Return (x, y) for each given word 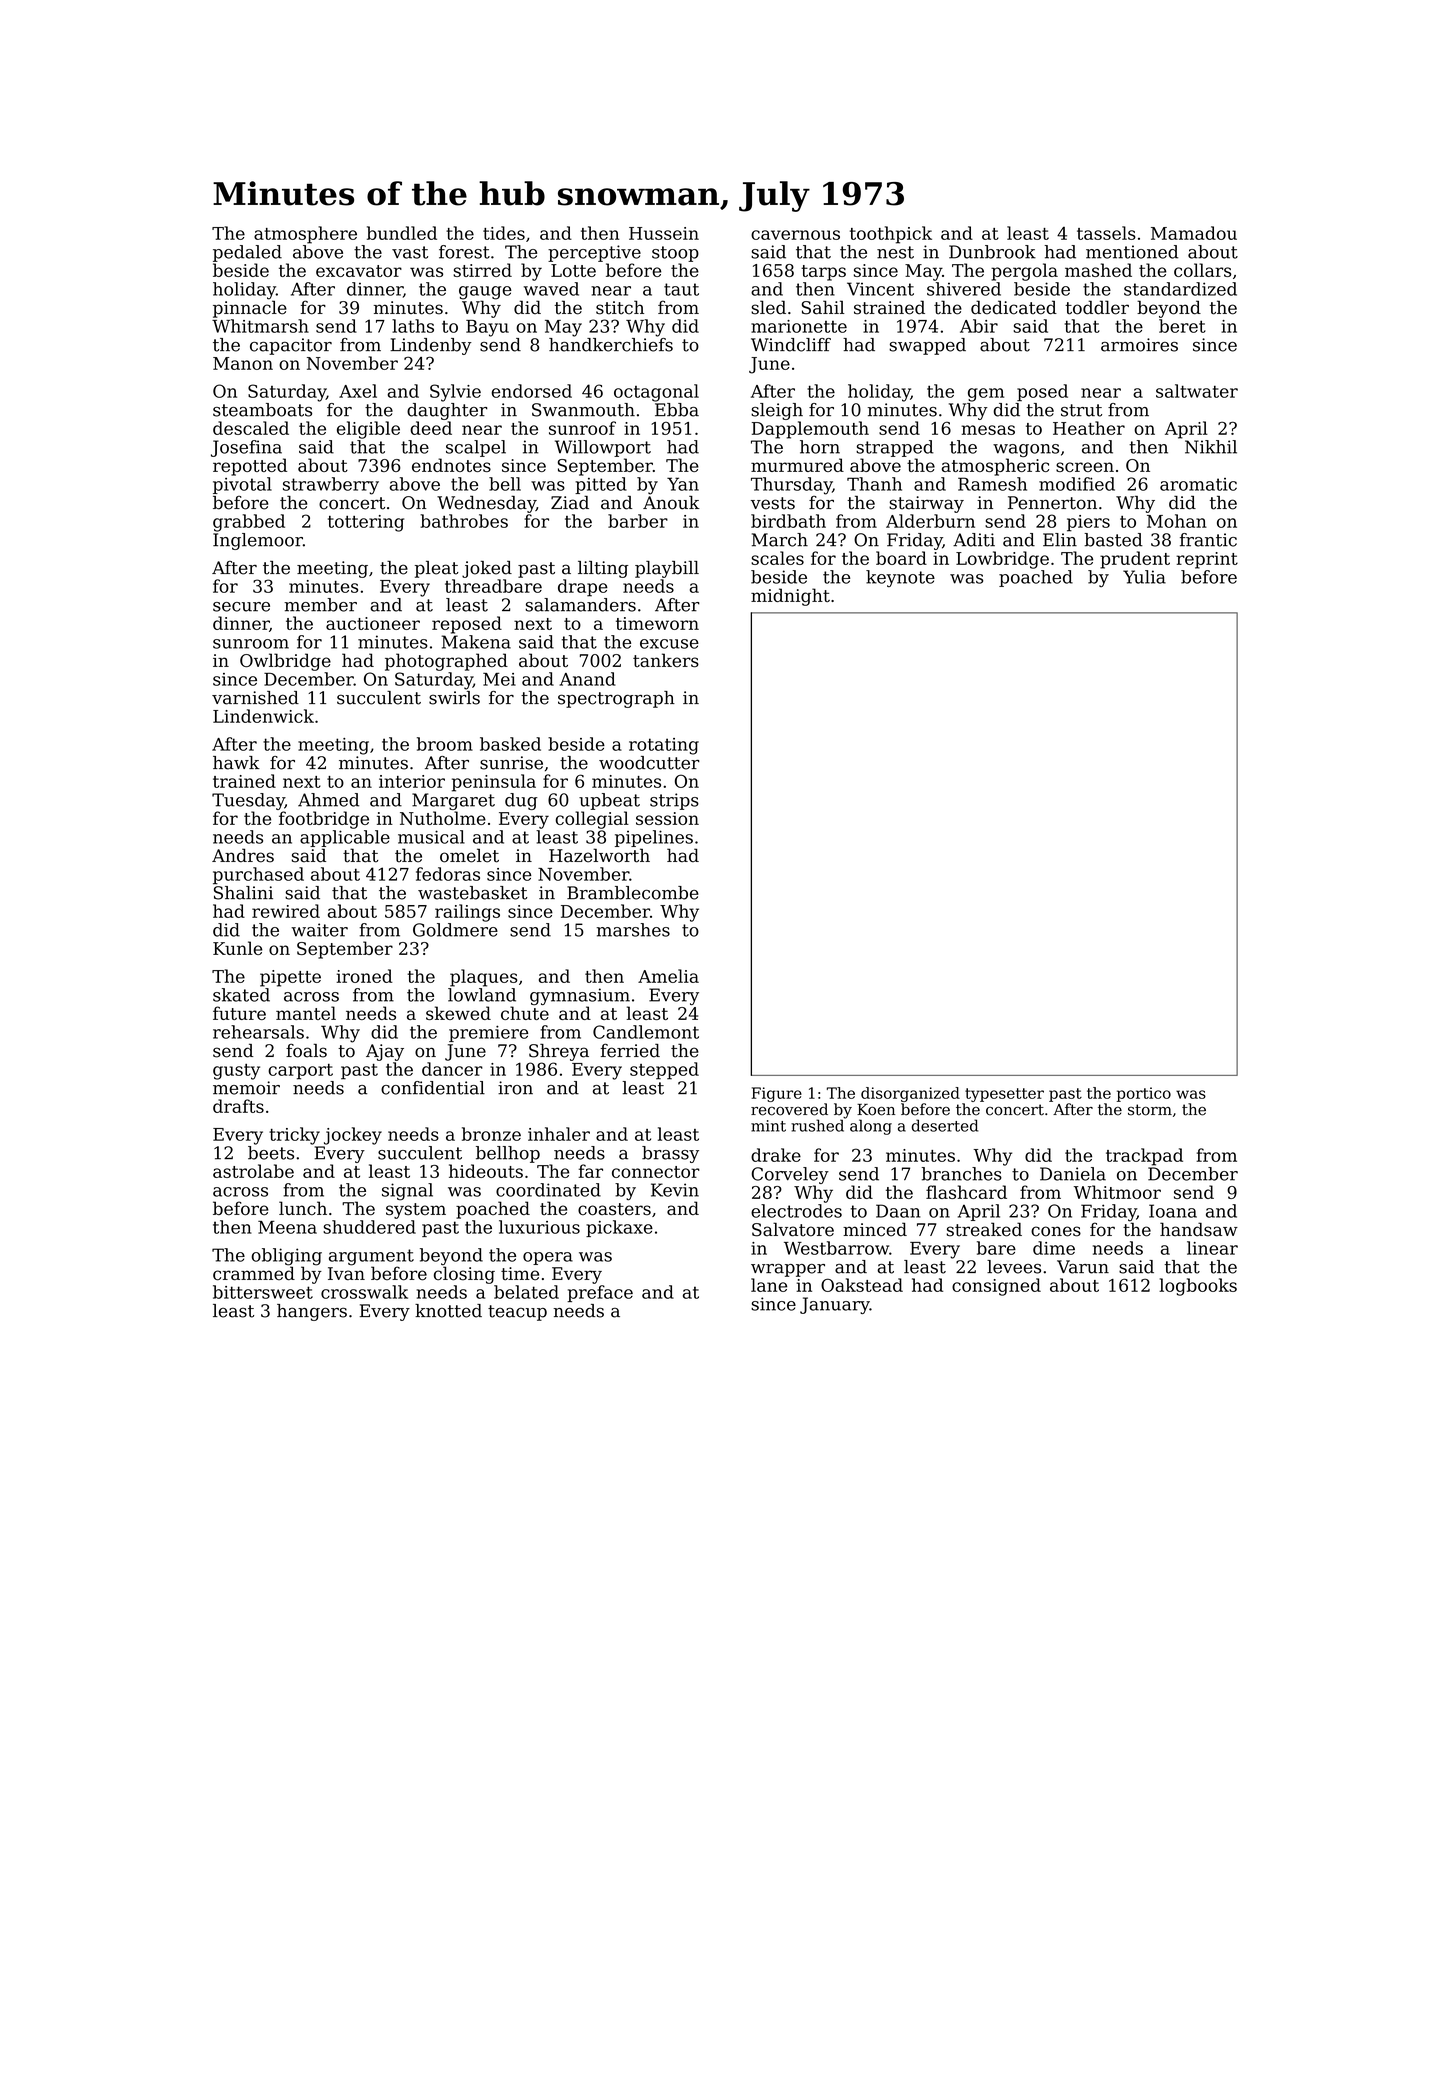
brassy (670, 1154)
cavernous (795, 235)
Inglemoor (258, 541)
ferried (630, 1050)
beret (1182, 326)
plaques (484, 978)
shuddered (369, 1227)
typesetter (1004, 1095)
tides (504, 233)
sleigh (777, 411)
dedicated (1014, 307)
